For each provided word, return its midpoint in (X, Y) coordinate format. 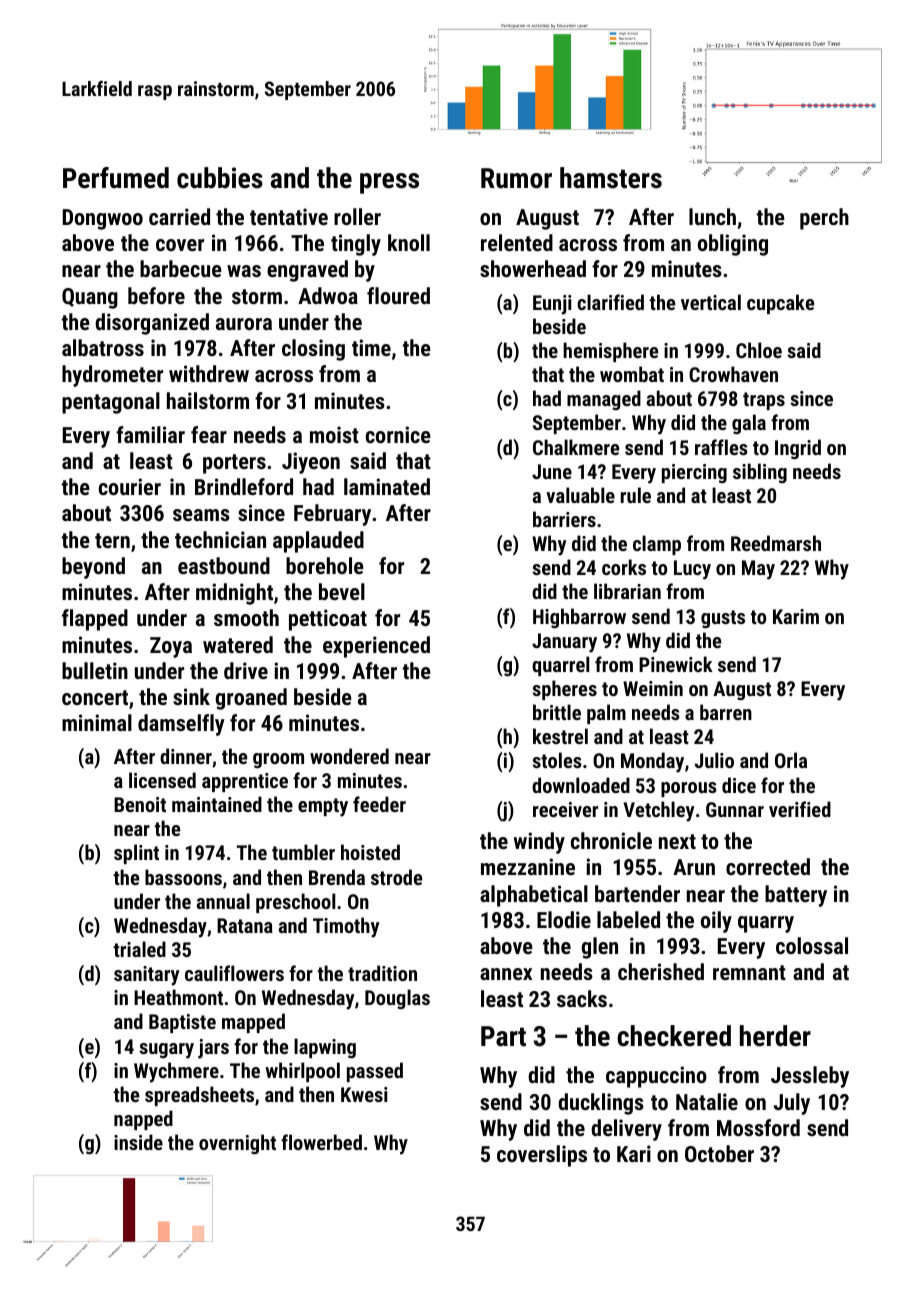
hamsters (611, 178)
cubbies (220, 178)
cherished (661, 971)
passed (375, 1072)
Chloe (759, 350)
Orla (791, 760)
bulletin (95, 670)
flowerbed (321, 1142)
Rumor (516, 178)
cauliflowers (234, 973)
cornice (398, 434)
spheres (564, 690)
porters (234, 464)
